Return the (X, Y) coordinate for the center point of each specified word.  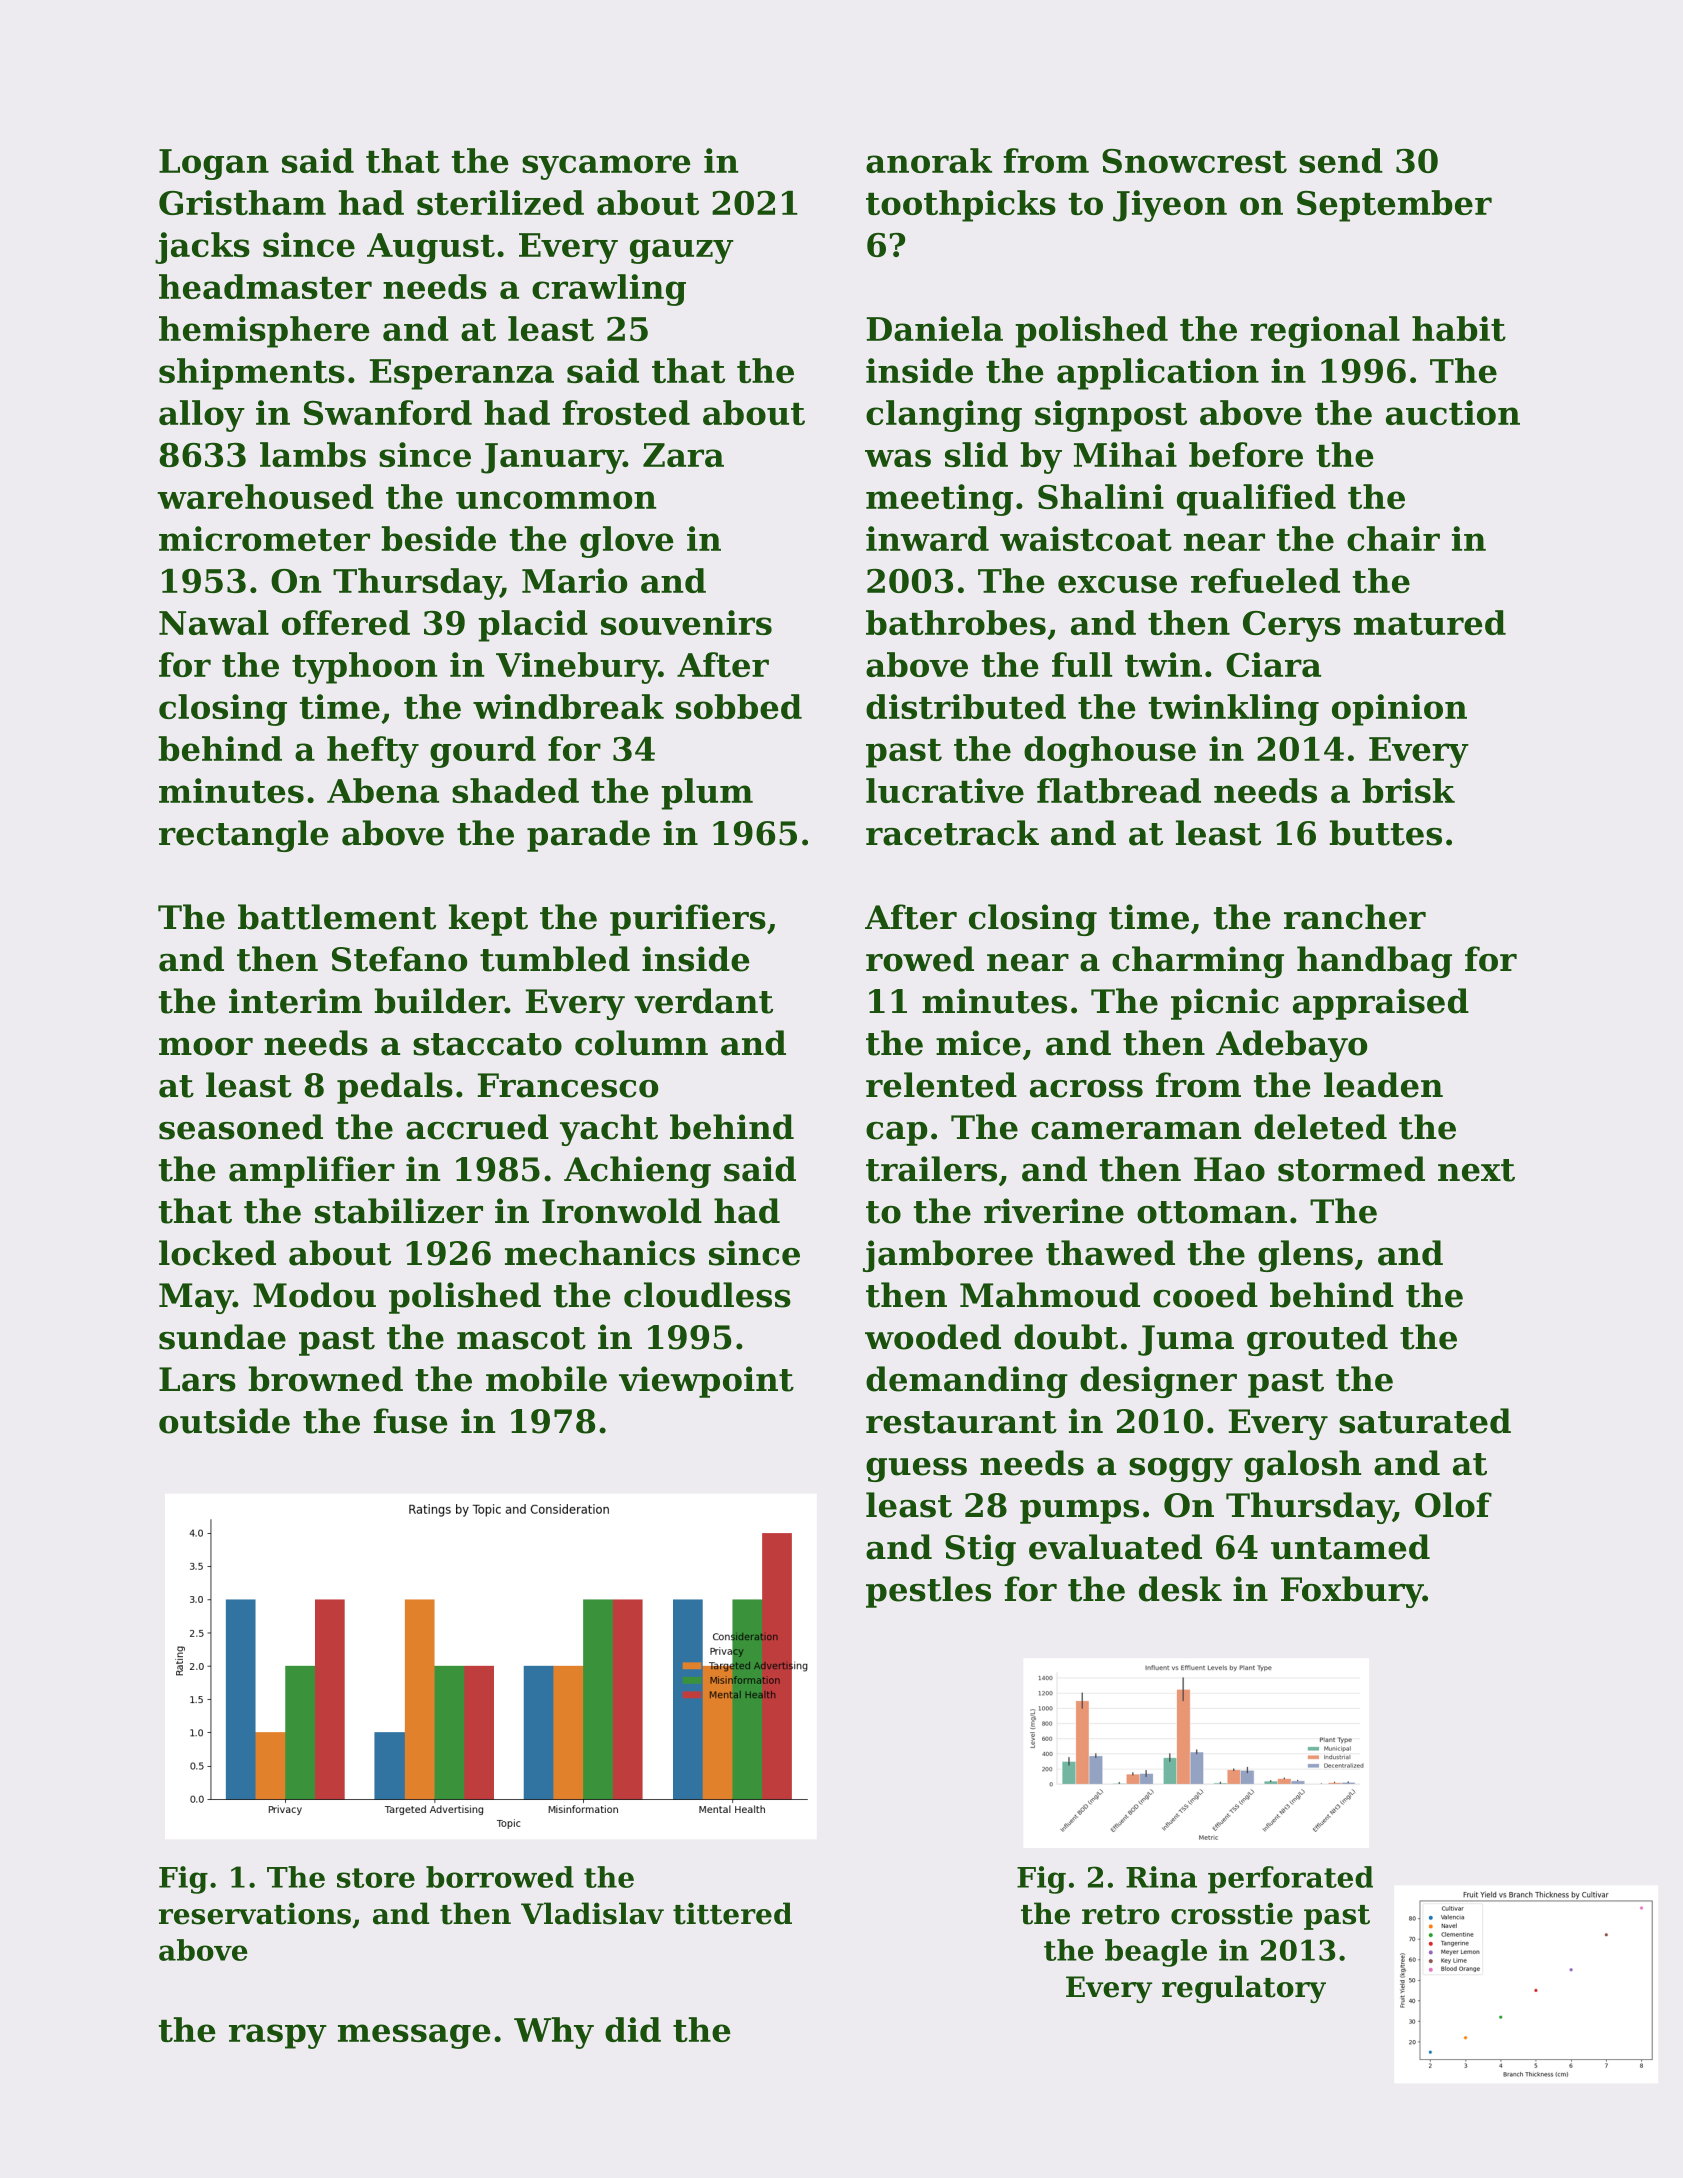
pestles (928, 1592)
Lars (197, 1379)
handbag (1374, 962)
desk (1180, 1589)
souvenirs (686, 622)
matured (1430, 622)
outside (224, 1421)
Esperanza (462, 374)
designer (1158, 1382)
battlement (337, 917)
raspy (278, 2036)
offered (346, 622)
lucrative (945, 790)
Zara (683, 455)
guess (916, 1470)
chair (1393, 538)
